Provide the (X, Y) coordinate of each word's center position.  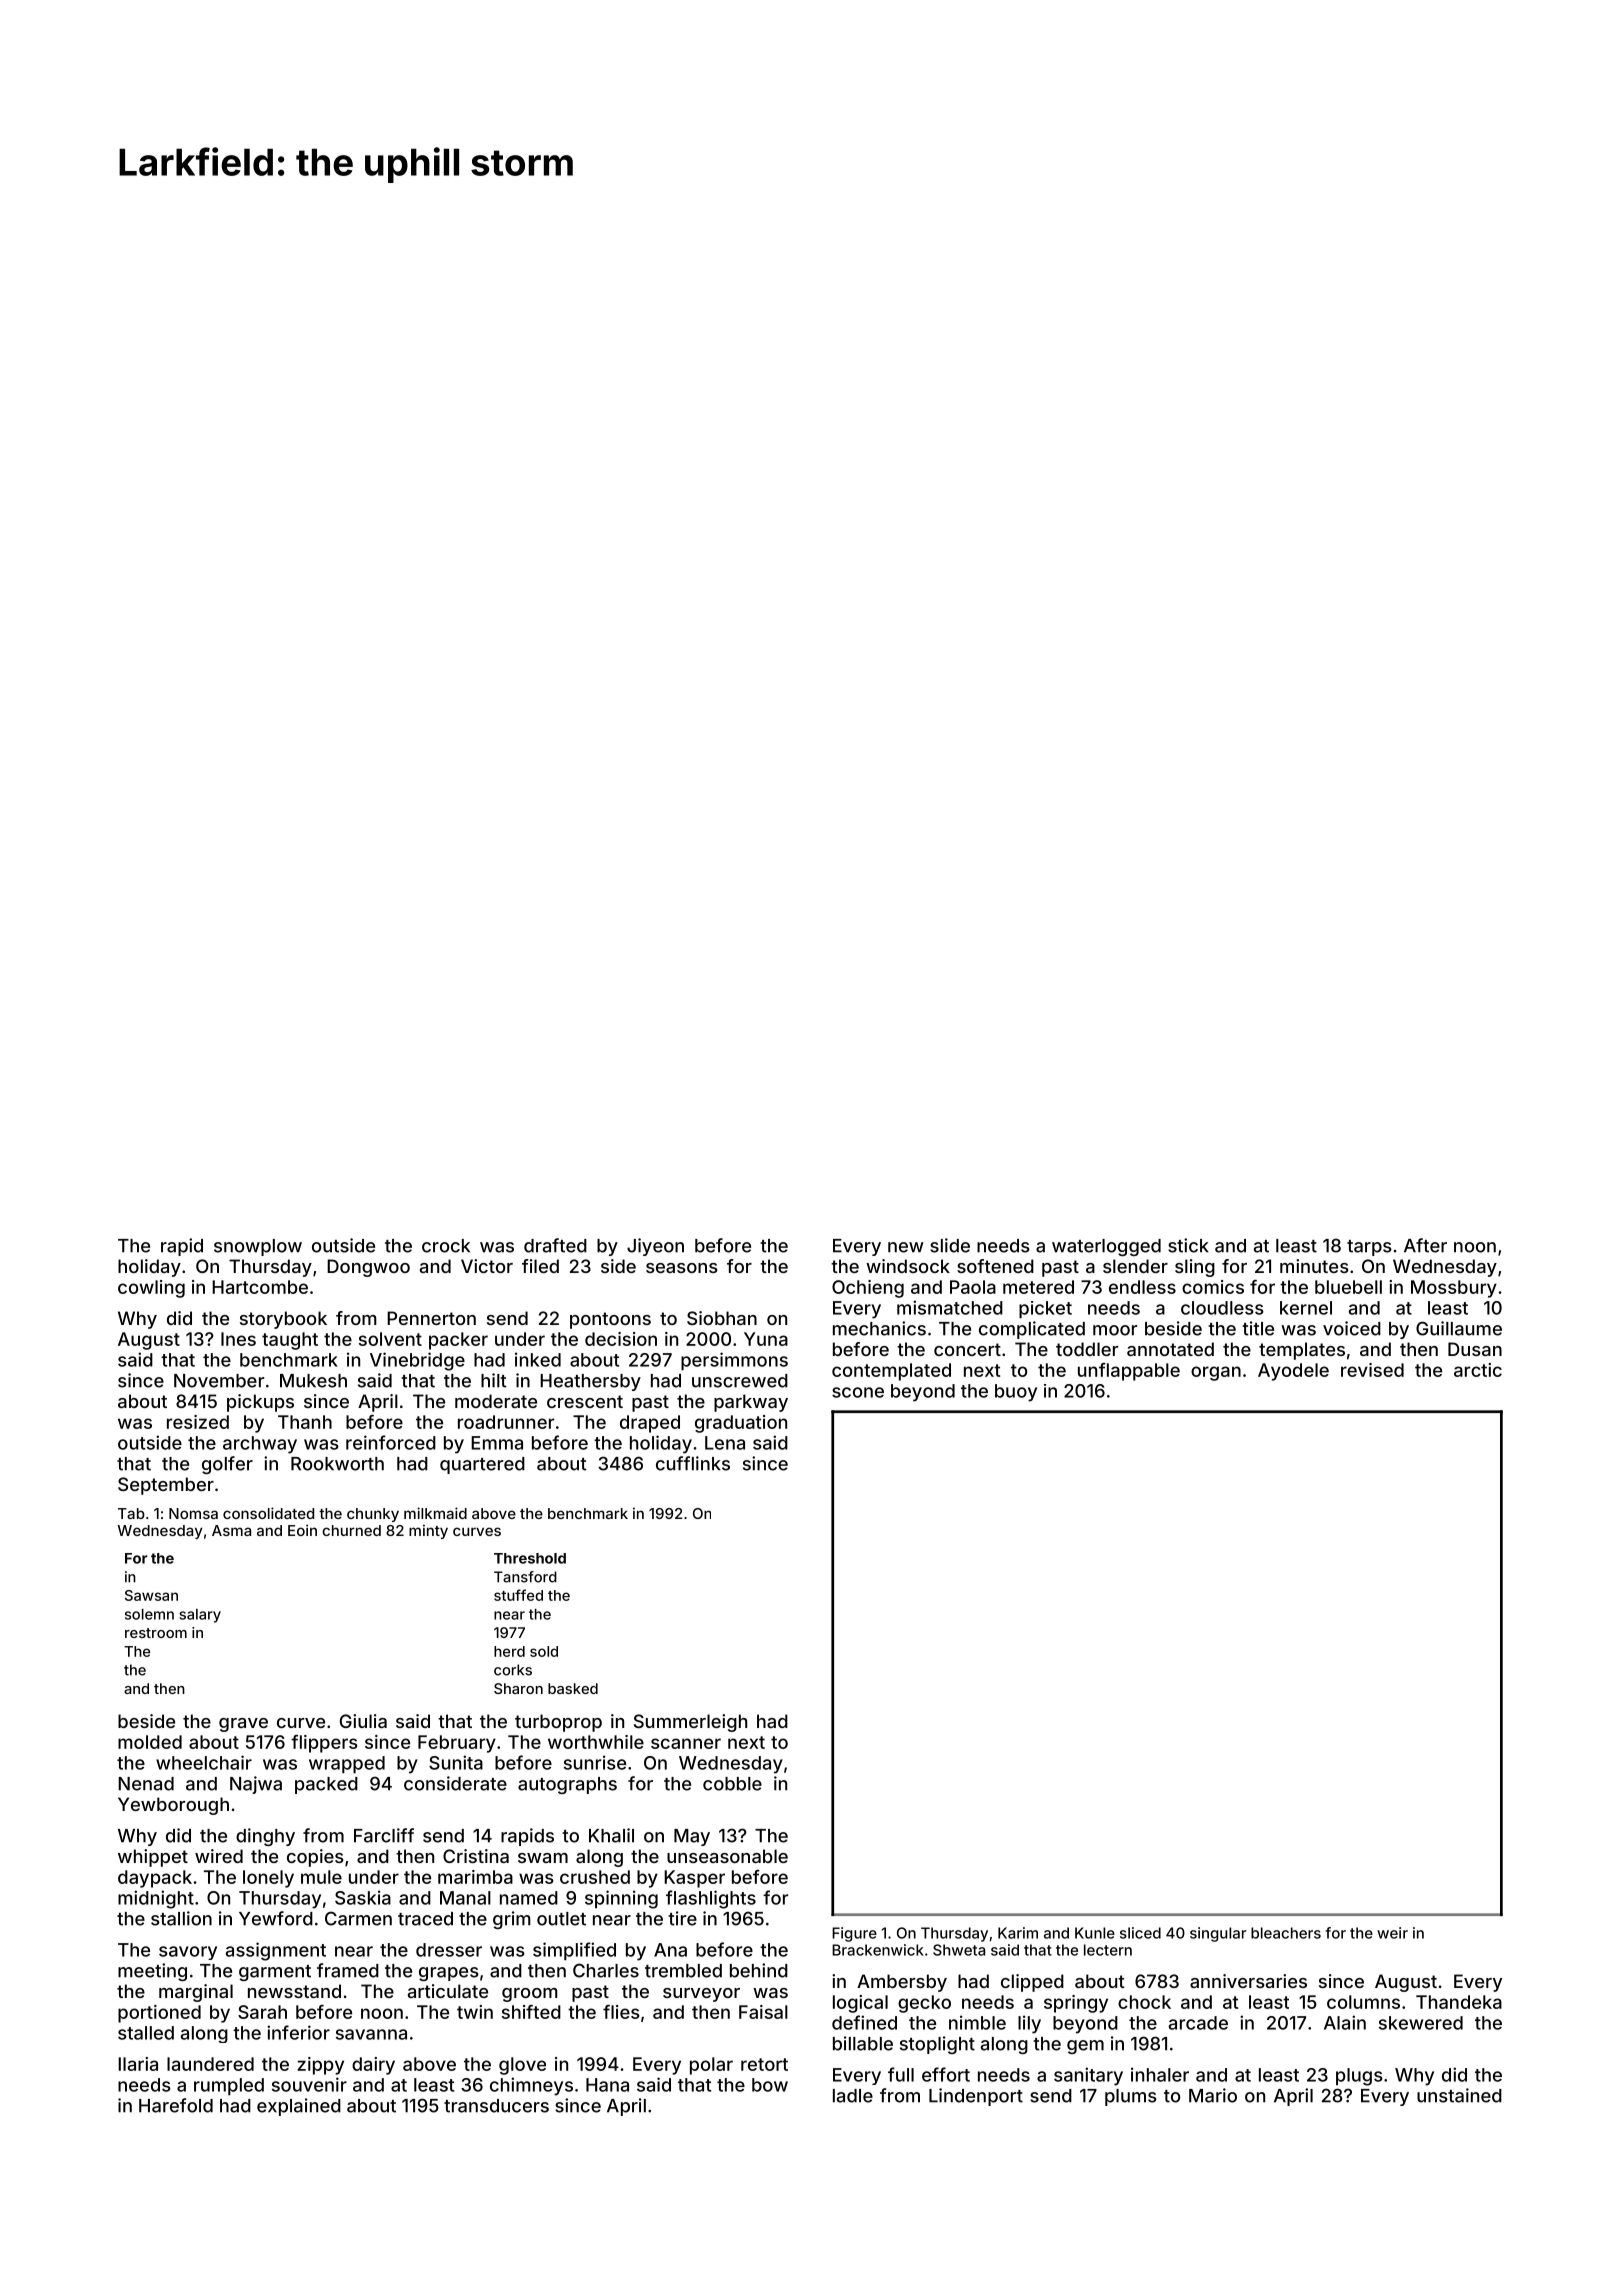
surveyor (701, 1995)
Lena (725, 1443)
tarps (1369, 1248)
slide (950, 1245)
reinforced (391, 1442)
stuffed (518, 1595)
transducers (496, 2106)
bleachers (1286, 1933)
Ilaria (138, 2064)
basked (573, 1688)
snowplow (258, 1247)
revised (1372, 1370)
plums (1131, 2097)
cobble (732, 1784)
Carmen (358, 1918)
